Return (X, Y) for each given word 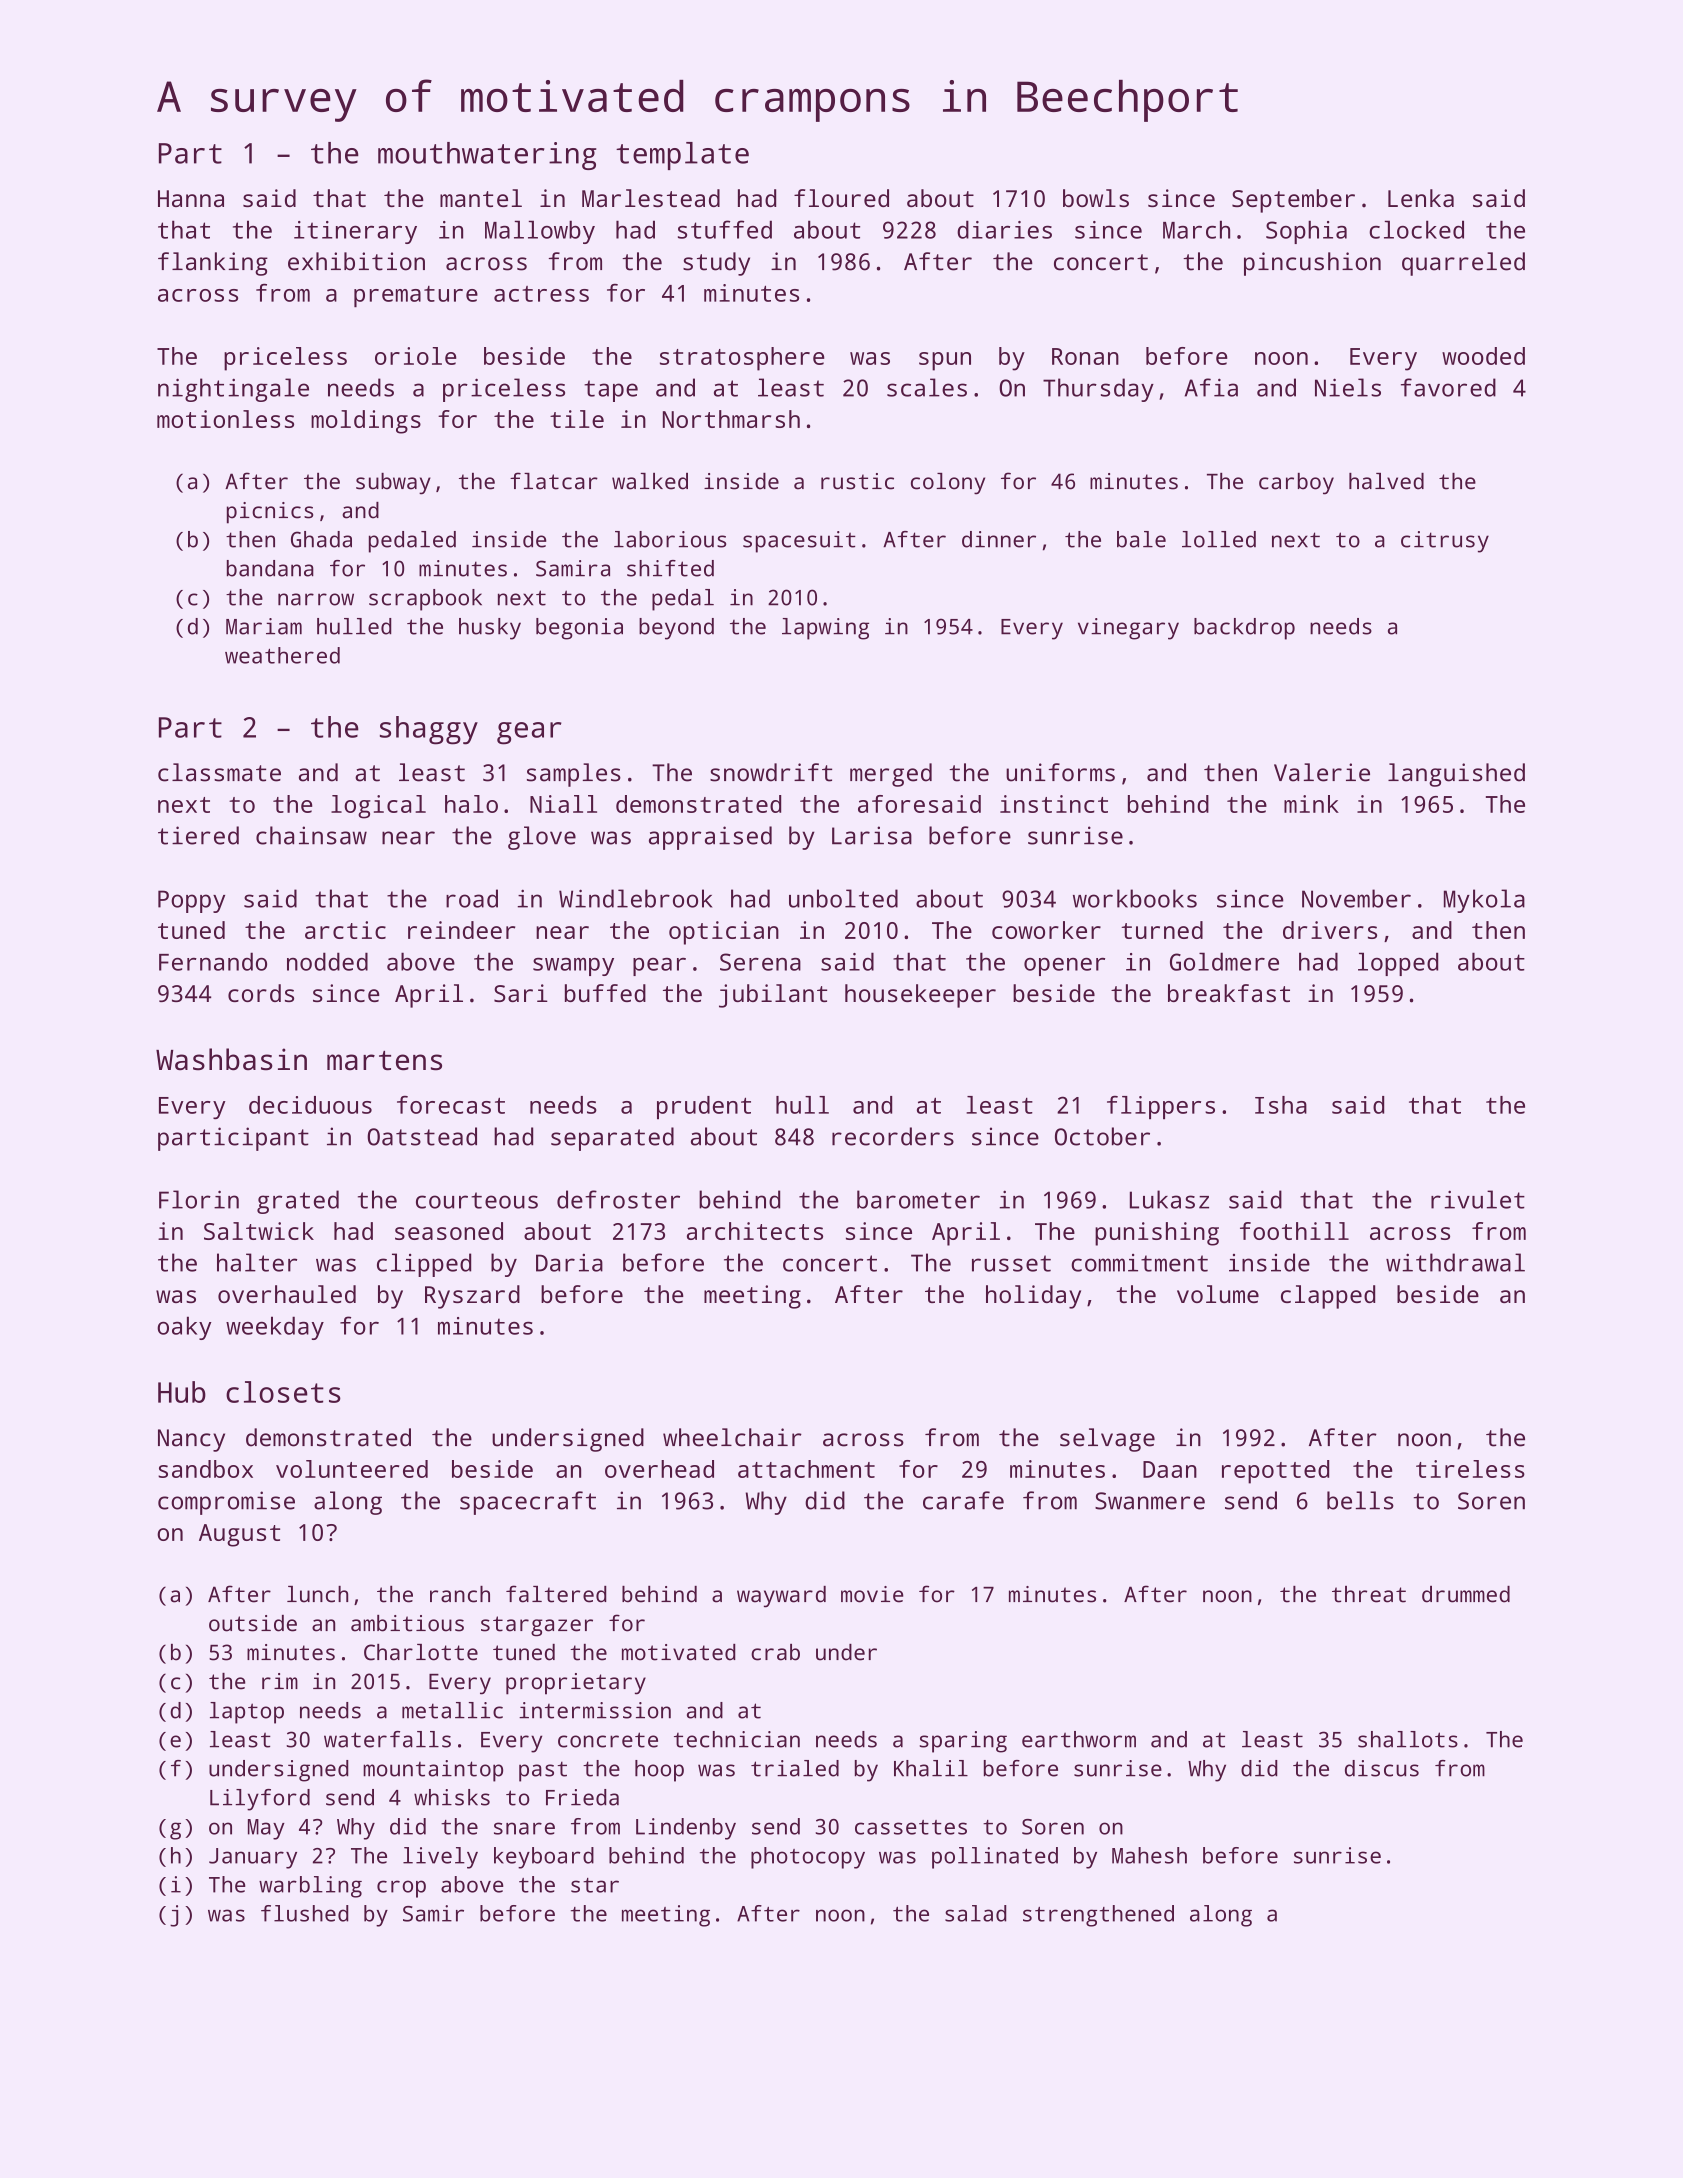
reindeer (461, 930)
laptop (247, 1713)
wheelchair (732, 1437)
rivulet (1478, 1199)
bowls (1096, 198)
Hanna (191, 198)
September (1293, 201)
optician (724, 933)
